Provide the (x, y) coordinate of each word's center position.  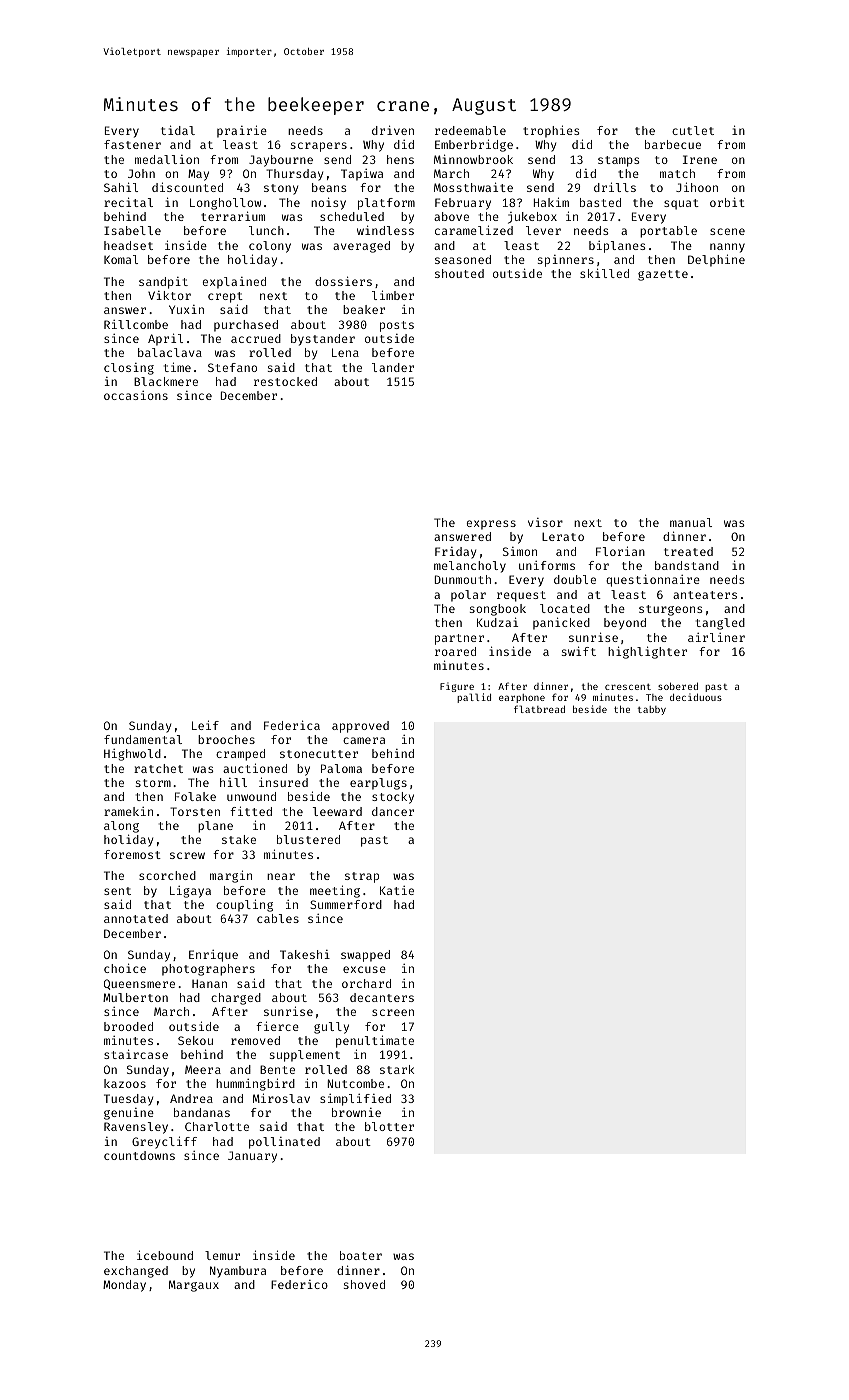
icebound (165, 1255)
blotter (389, 1126)
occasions (136, 395)
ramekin (128, 811)
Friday (455, 553)
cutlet (693, 130)
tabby (652, 710)
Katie (397, 890)
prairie (242, 131)
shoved (364, 1284)
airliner (716, 637)
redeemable (470, 130)
